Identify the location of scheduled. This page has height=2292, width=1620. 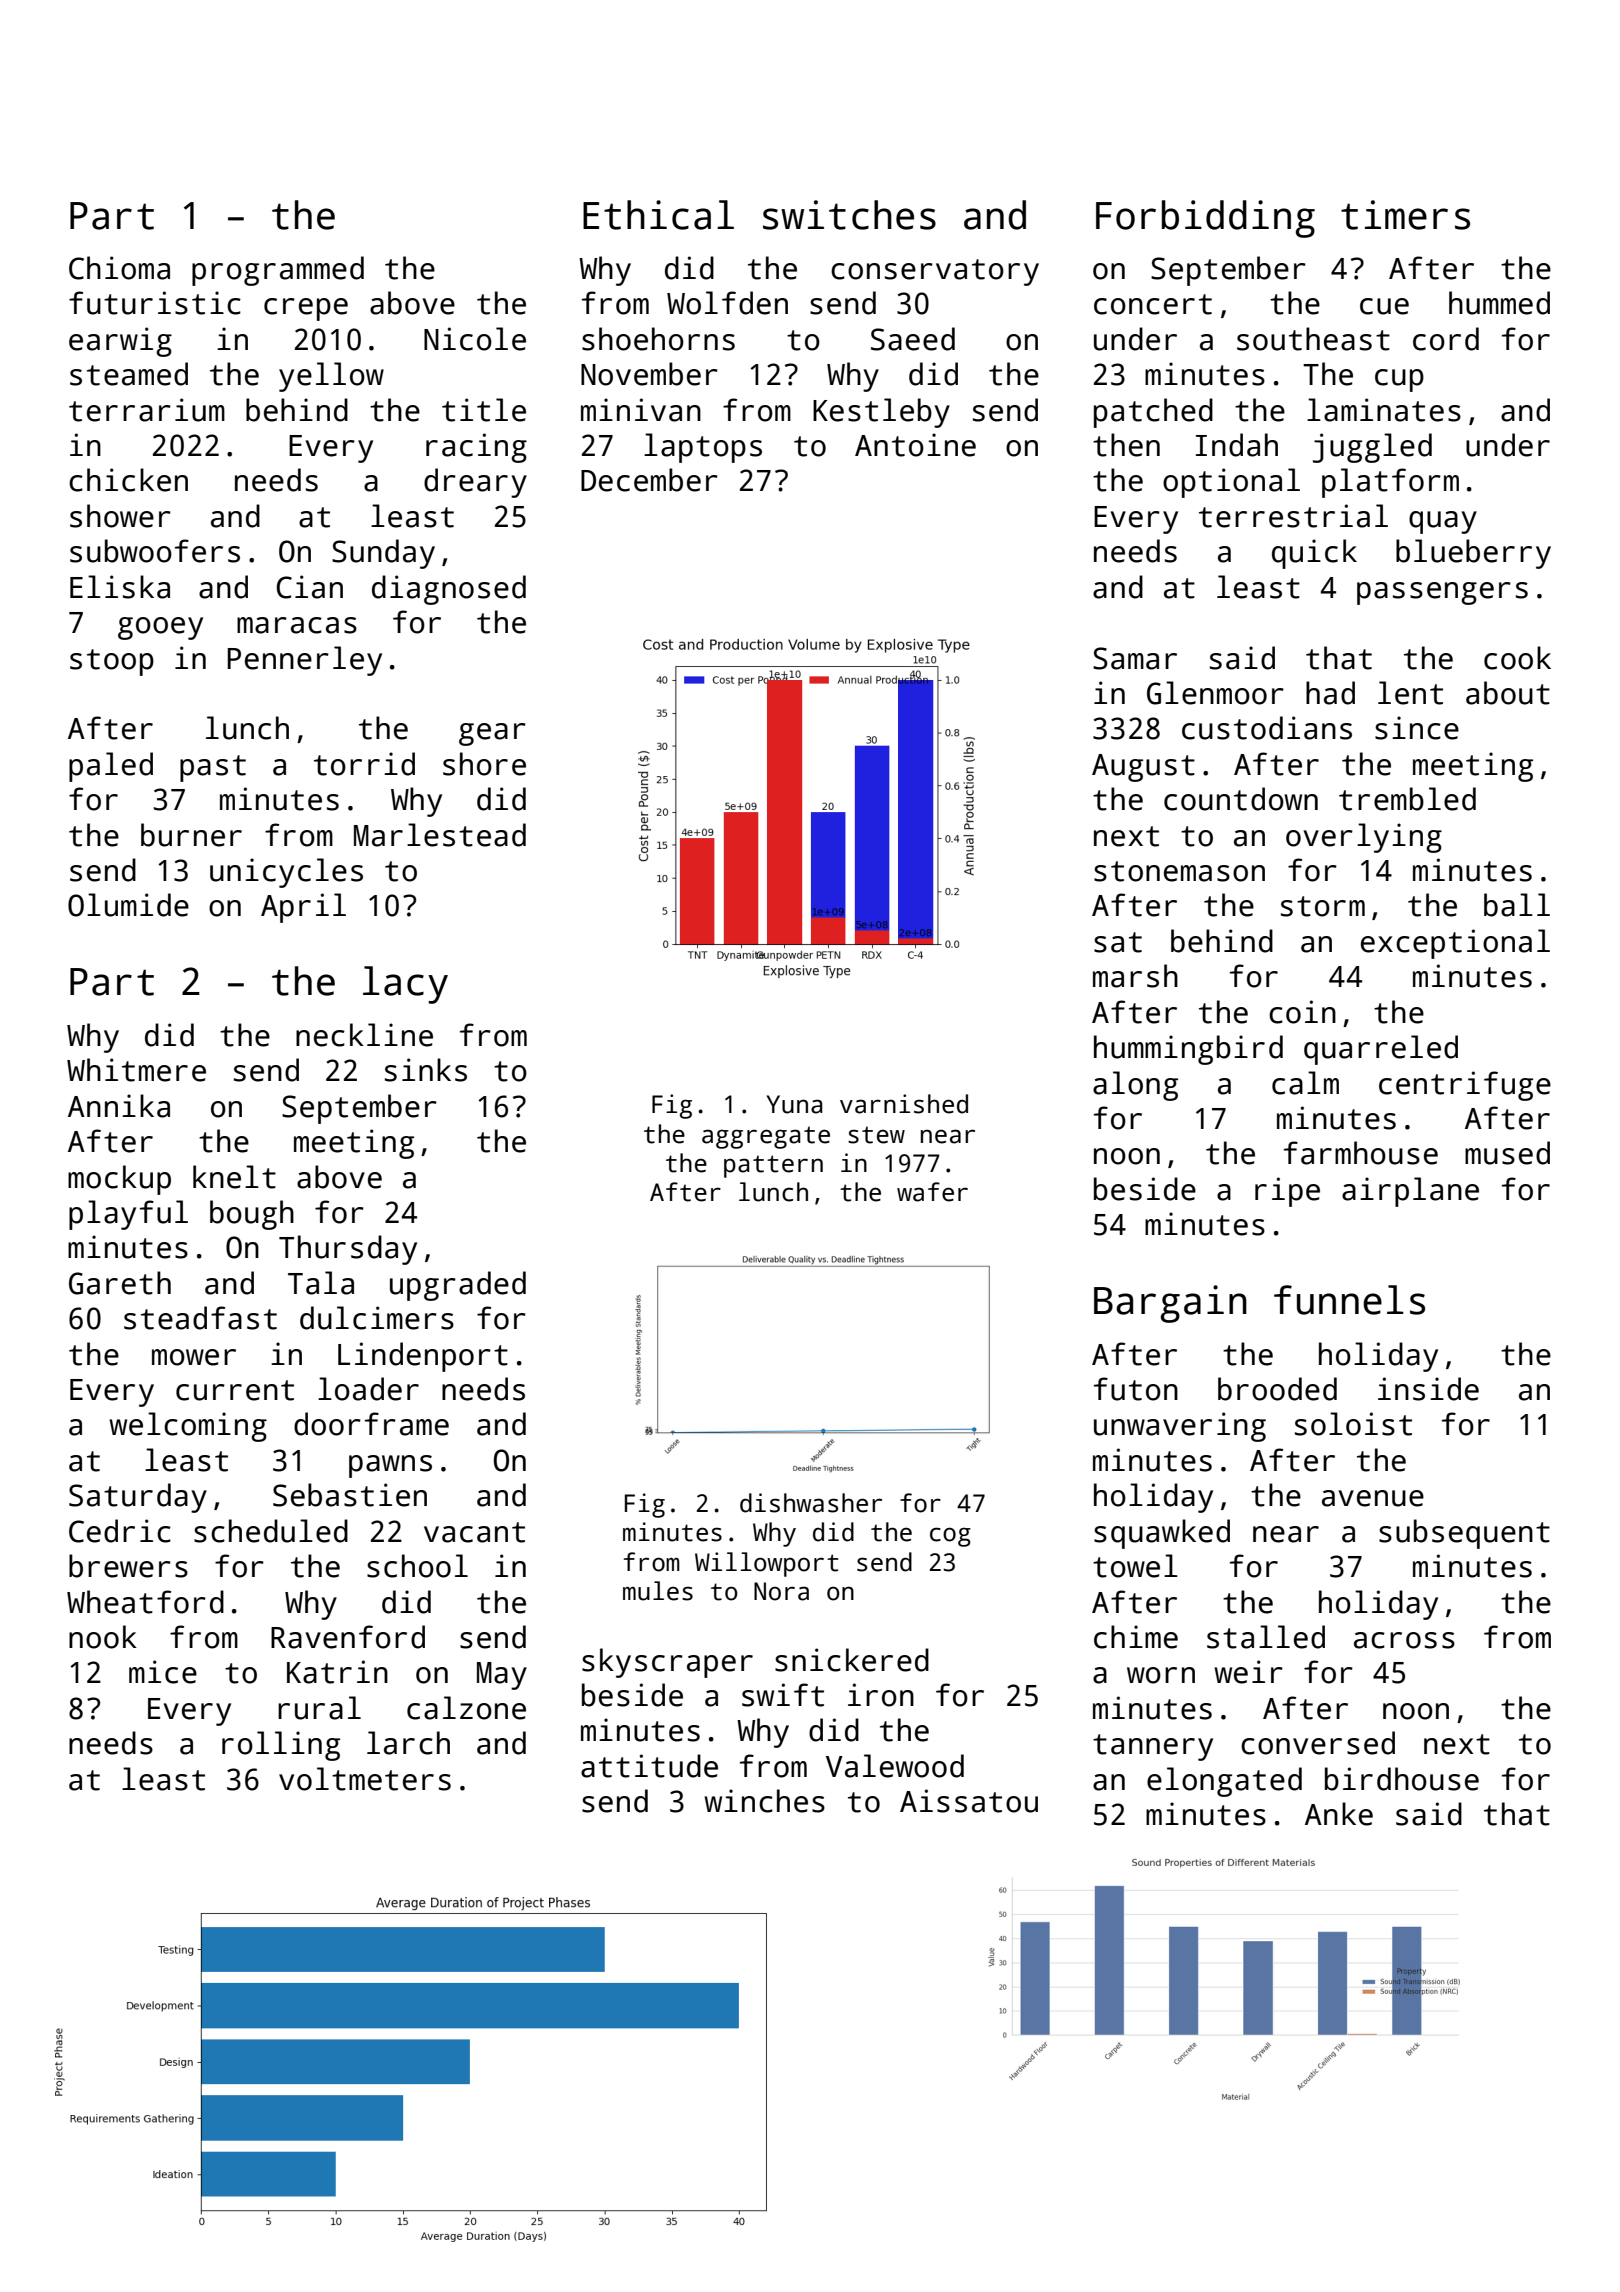
(271, 1531).
